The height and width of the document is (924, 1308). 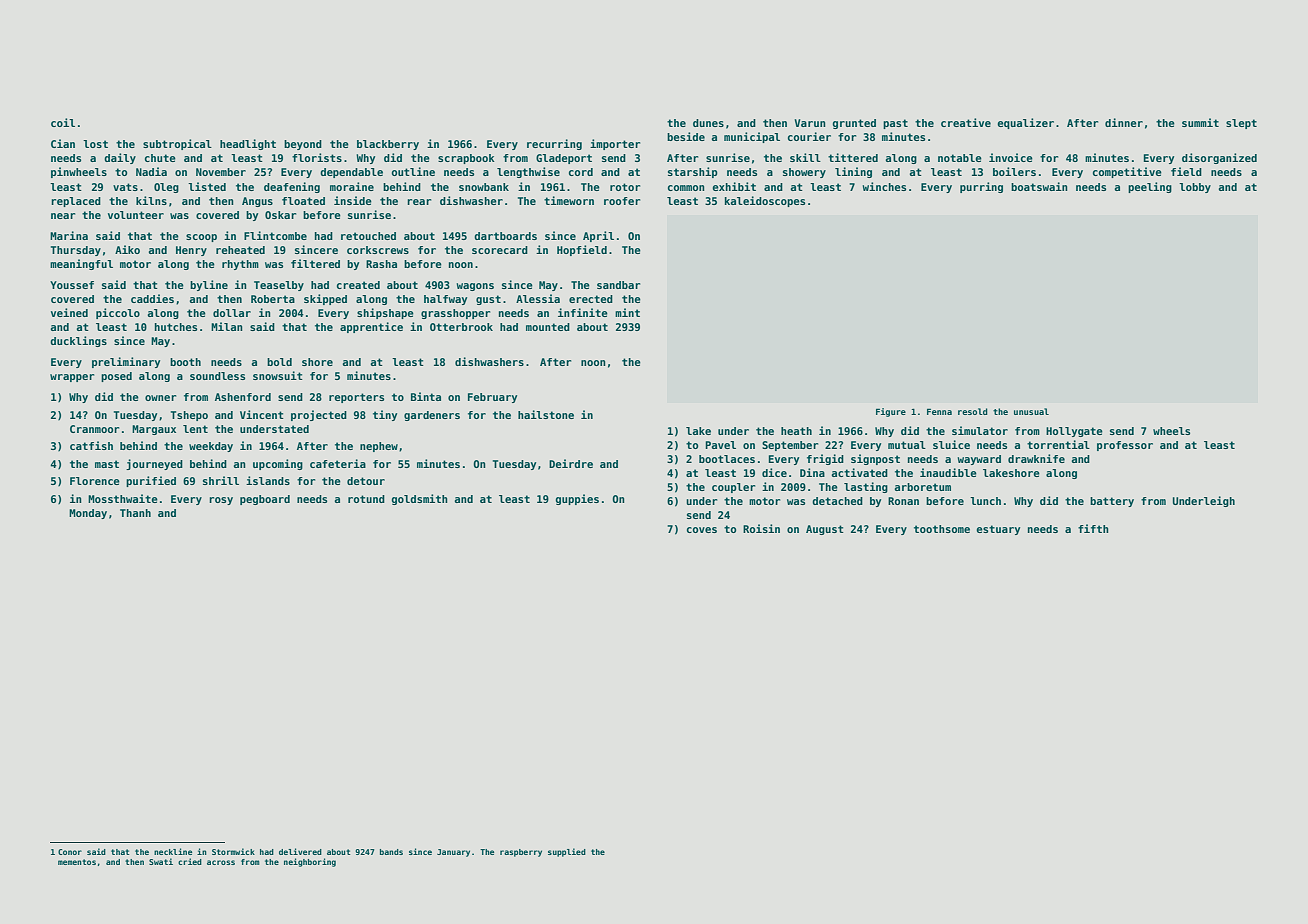 What do you see at coordinates (1031, 411) in the document?
I see `unusual` at bounding box center [1031, 411].
